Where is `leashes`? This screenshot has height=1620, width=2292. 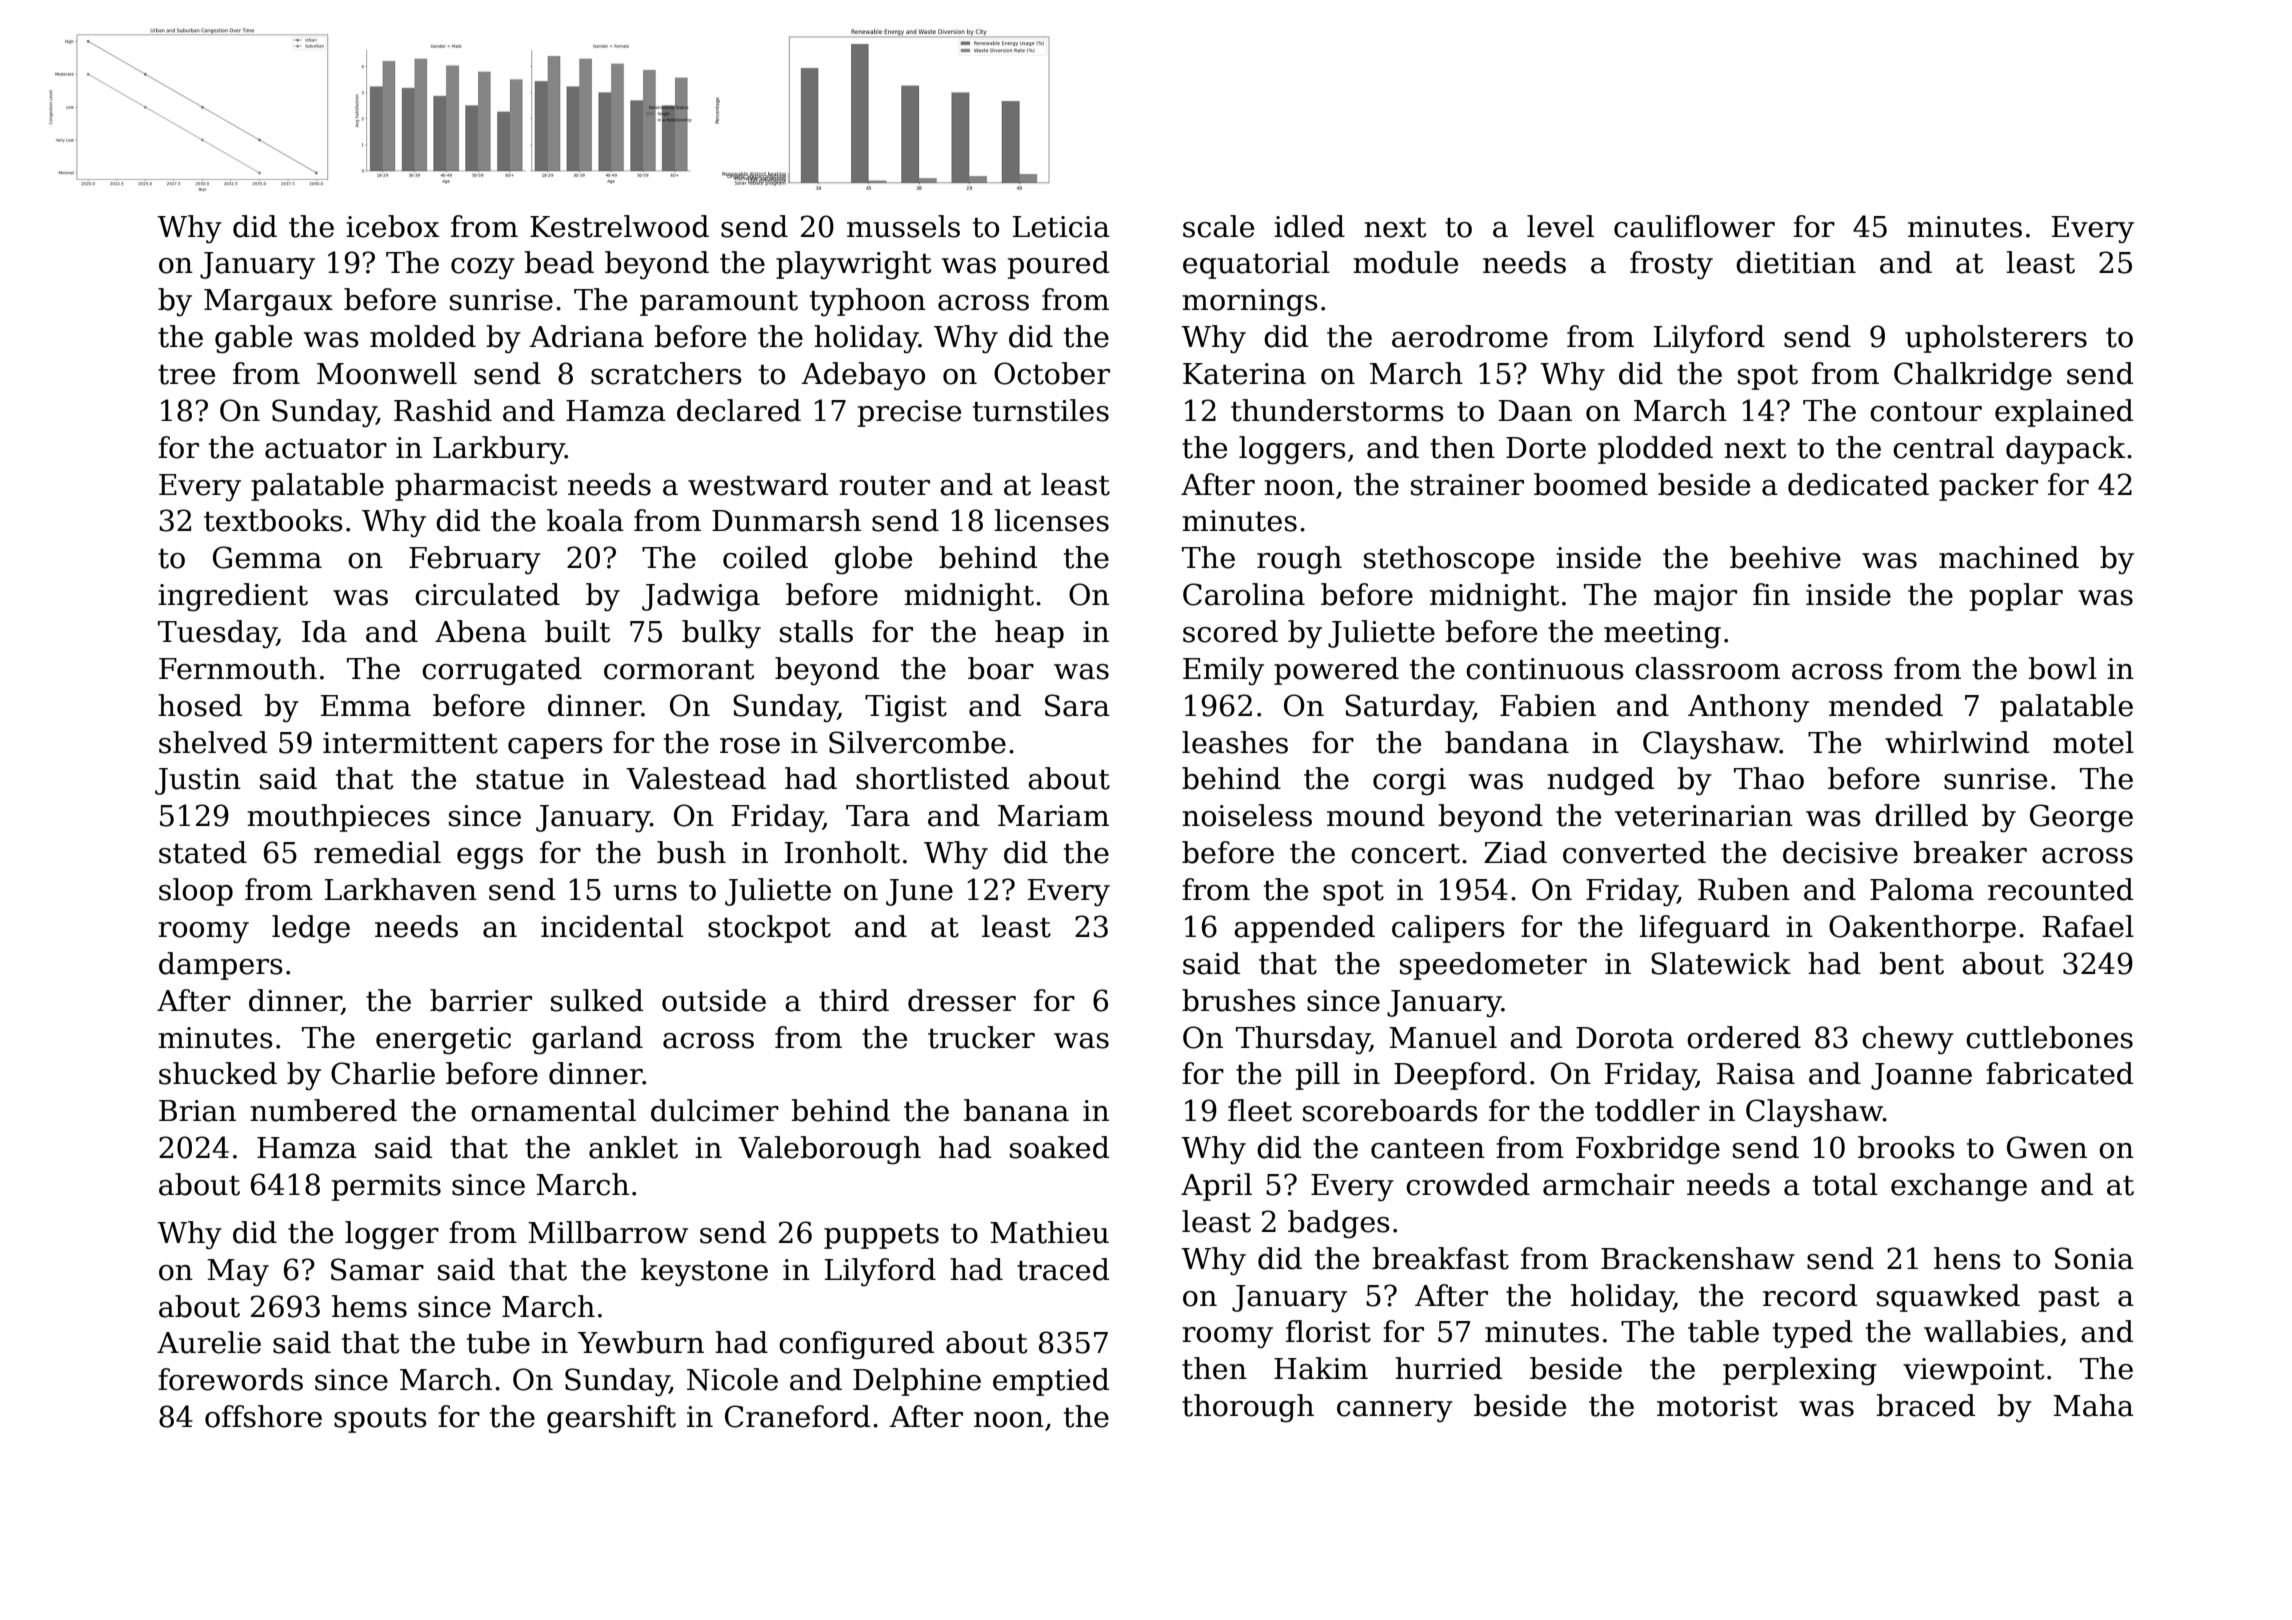 leashes is located at coordinates (1235, 742).
